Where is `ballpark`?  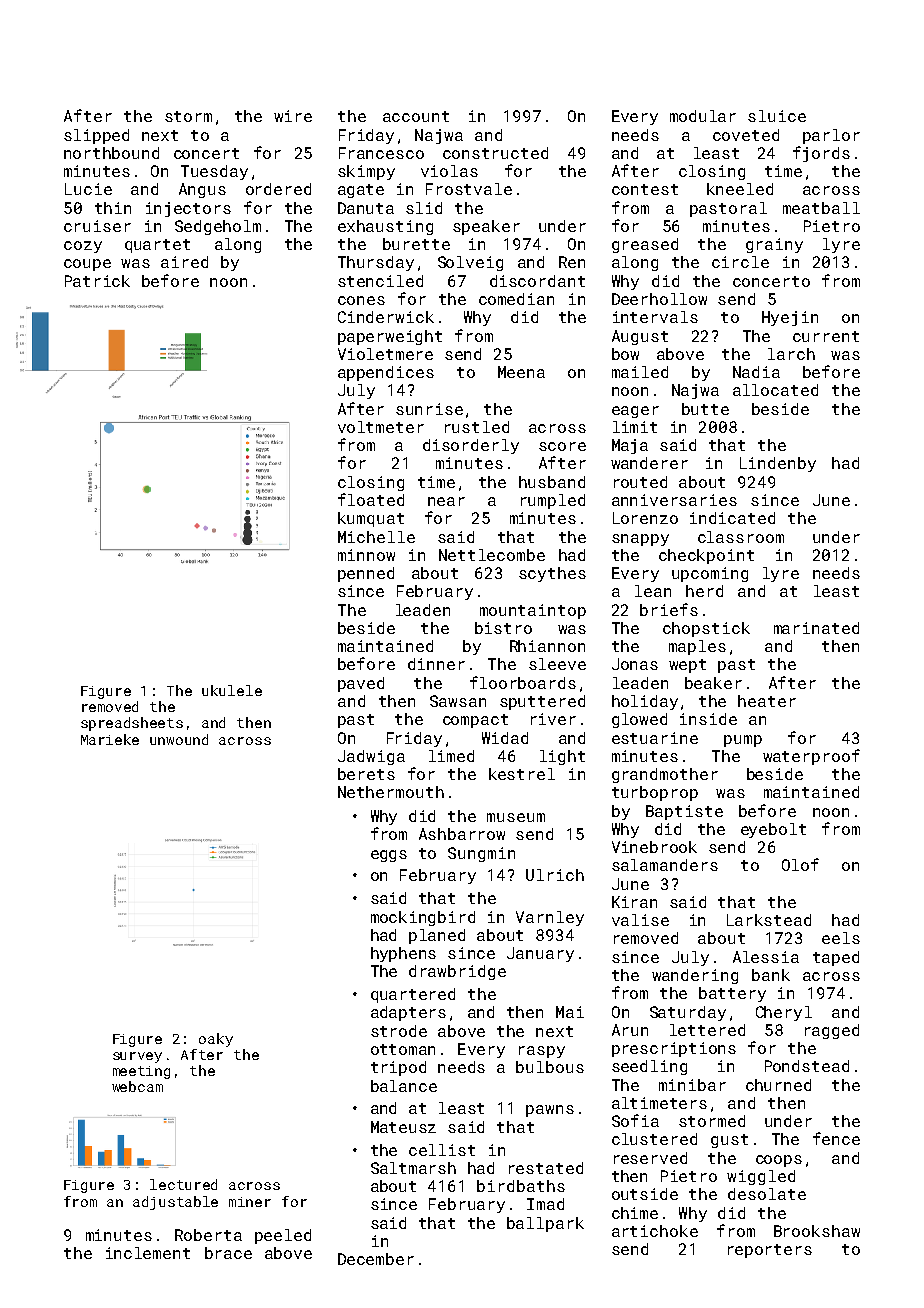 ballpark is located at coordinates (545, 1224).
